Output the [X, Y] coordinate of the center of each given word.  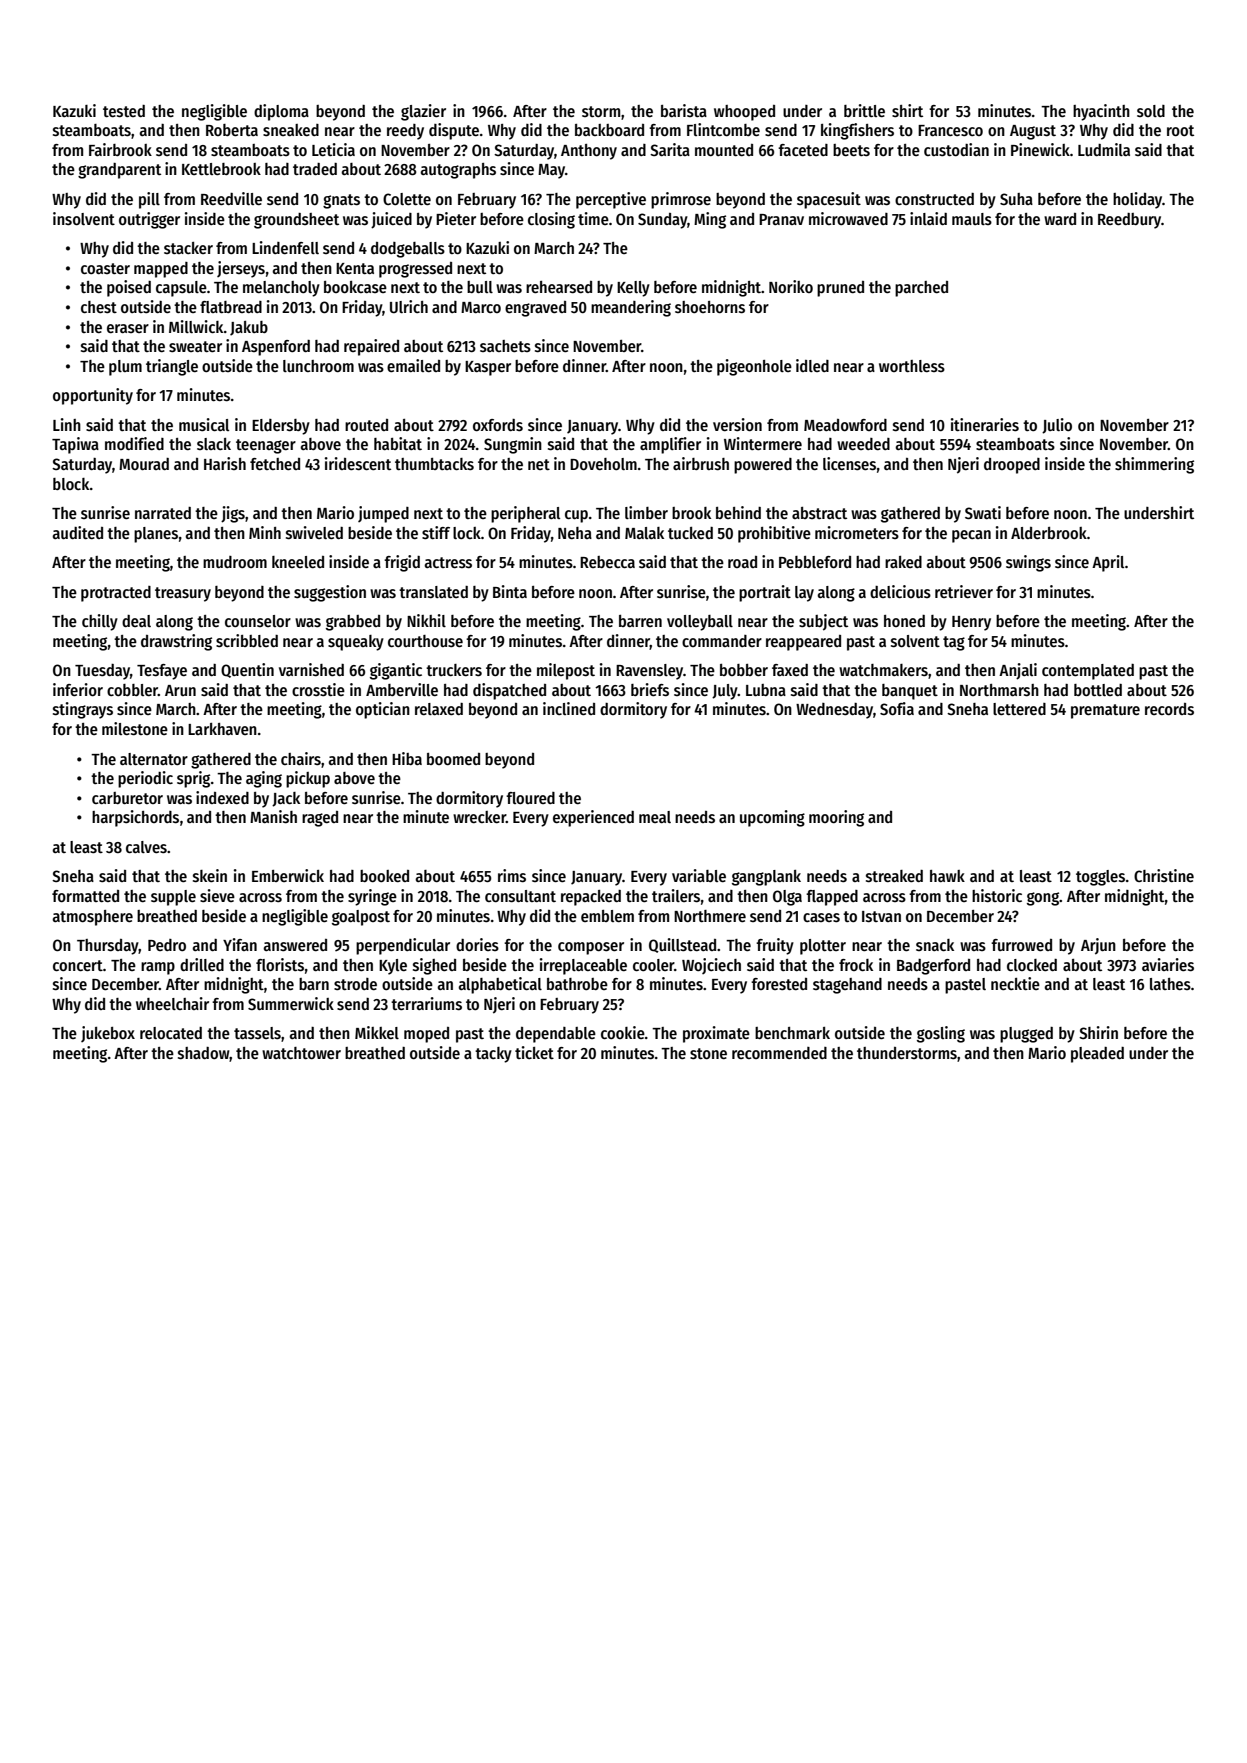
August [1033, 132]
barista [684, 110]
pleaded [1097, 1055]
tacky [493, 1055]
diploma [281, 112]
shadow [204, 1054]
